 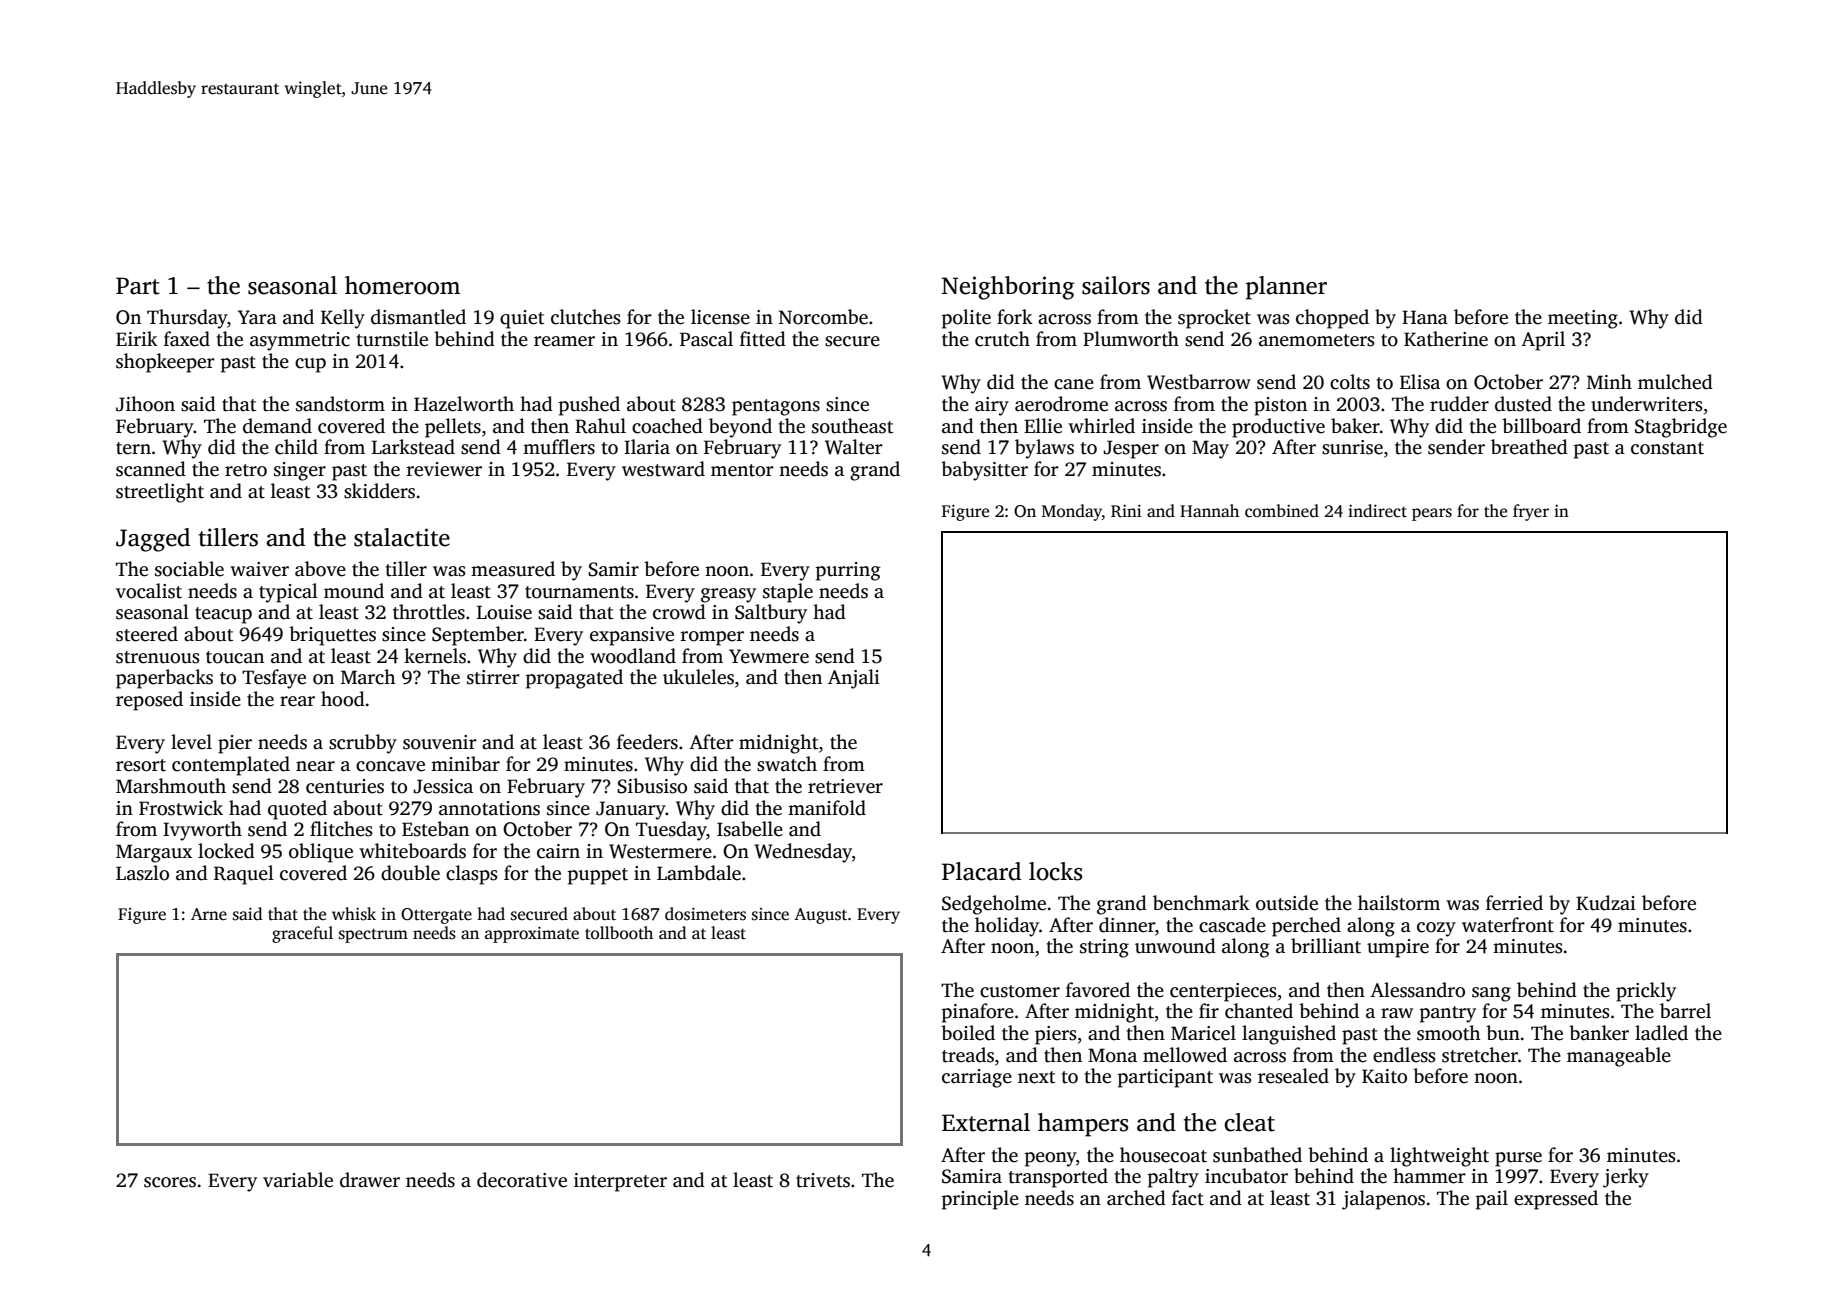 What do you see at coordinates (848, 571) in the screenshot?
I see `purring` at bounding box center [848, 571].
